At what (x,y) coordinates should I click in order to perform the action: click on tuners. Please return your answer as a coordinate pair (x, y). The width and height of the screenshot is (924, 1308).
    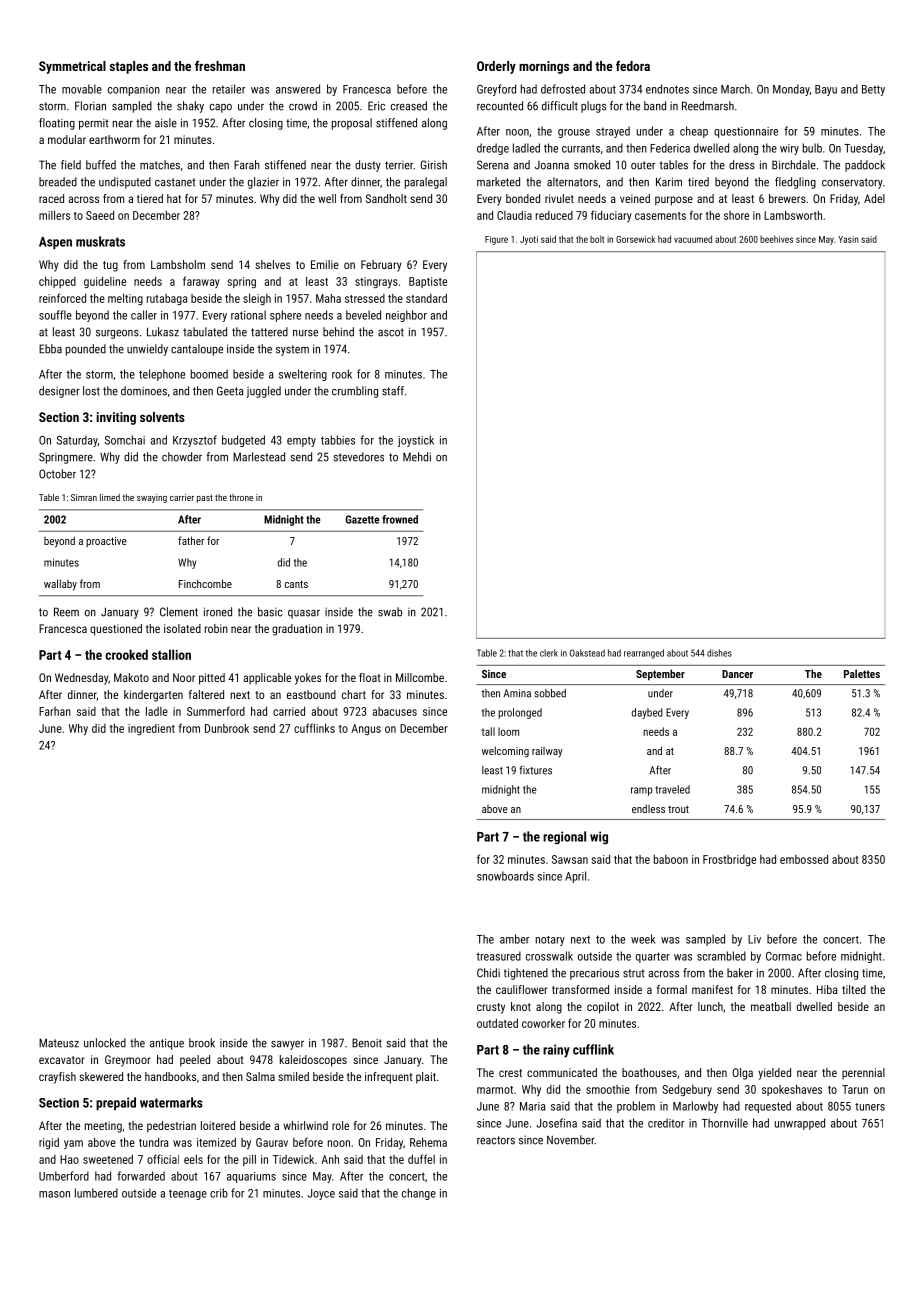
    Looking at the image, I should click on (870, 1107).
